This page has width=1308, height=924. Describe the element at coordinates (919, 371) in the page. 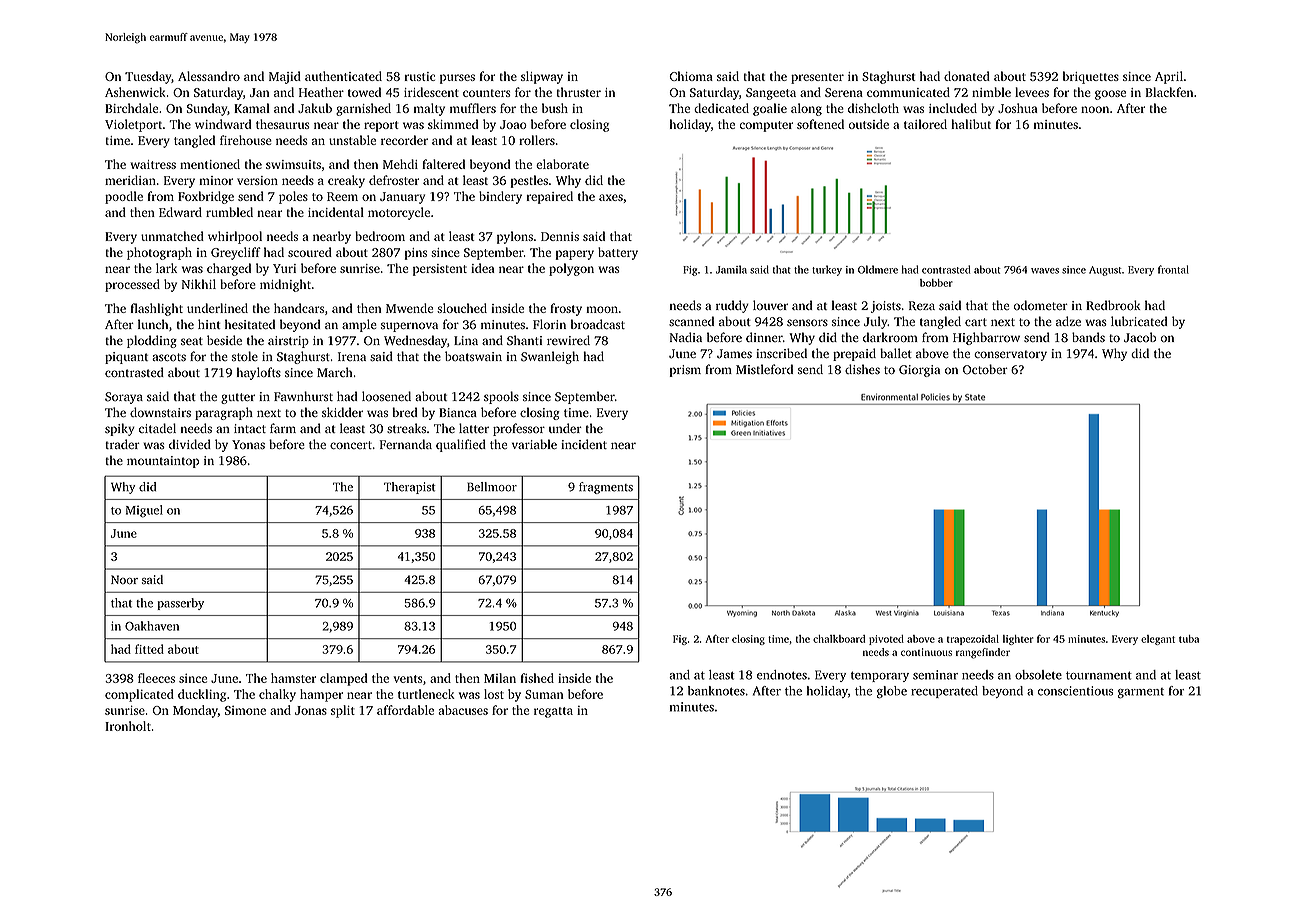

I see `Giorgia` at that location.
